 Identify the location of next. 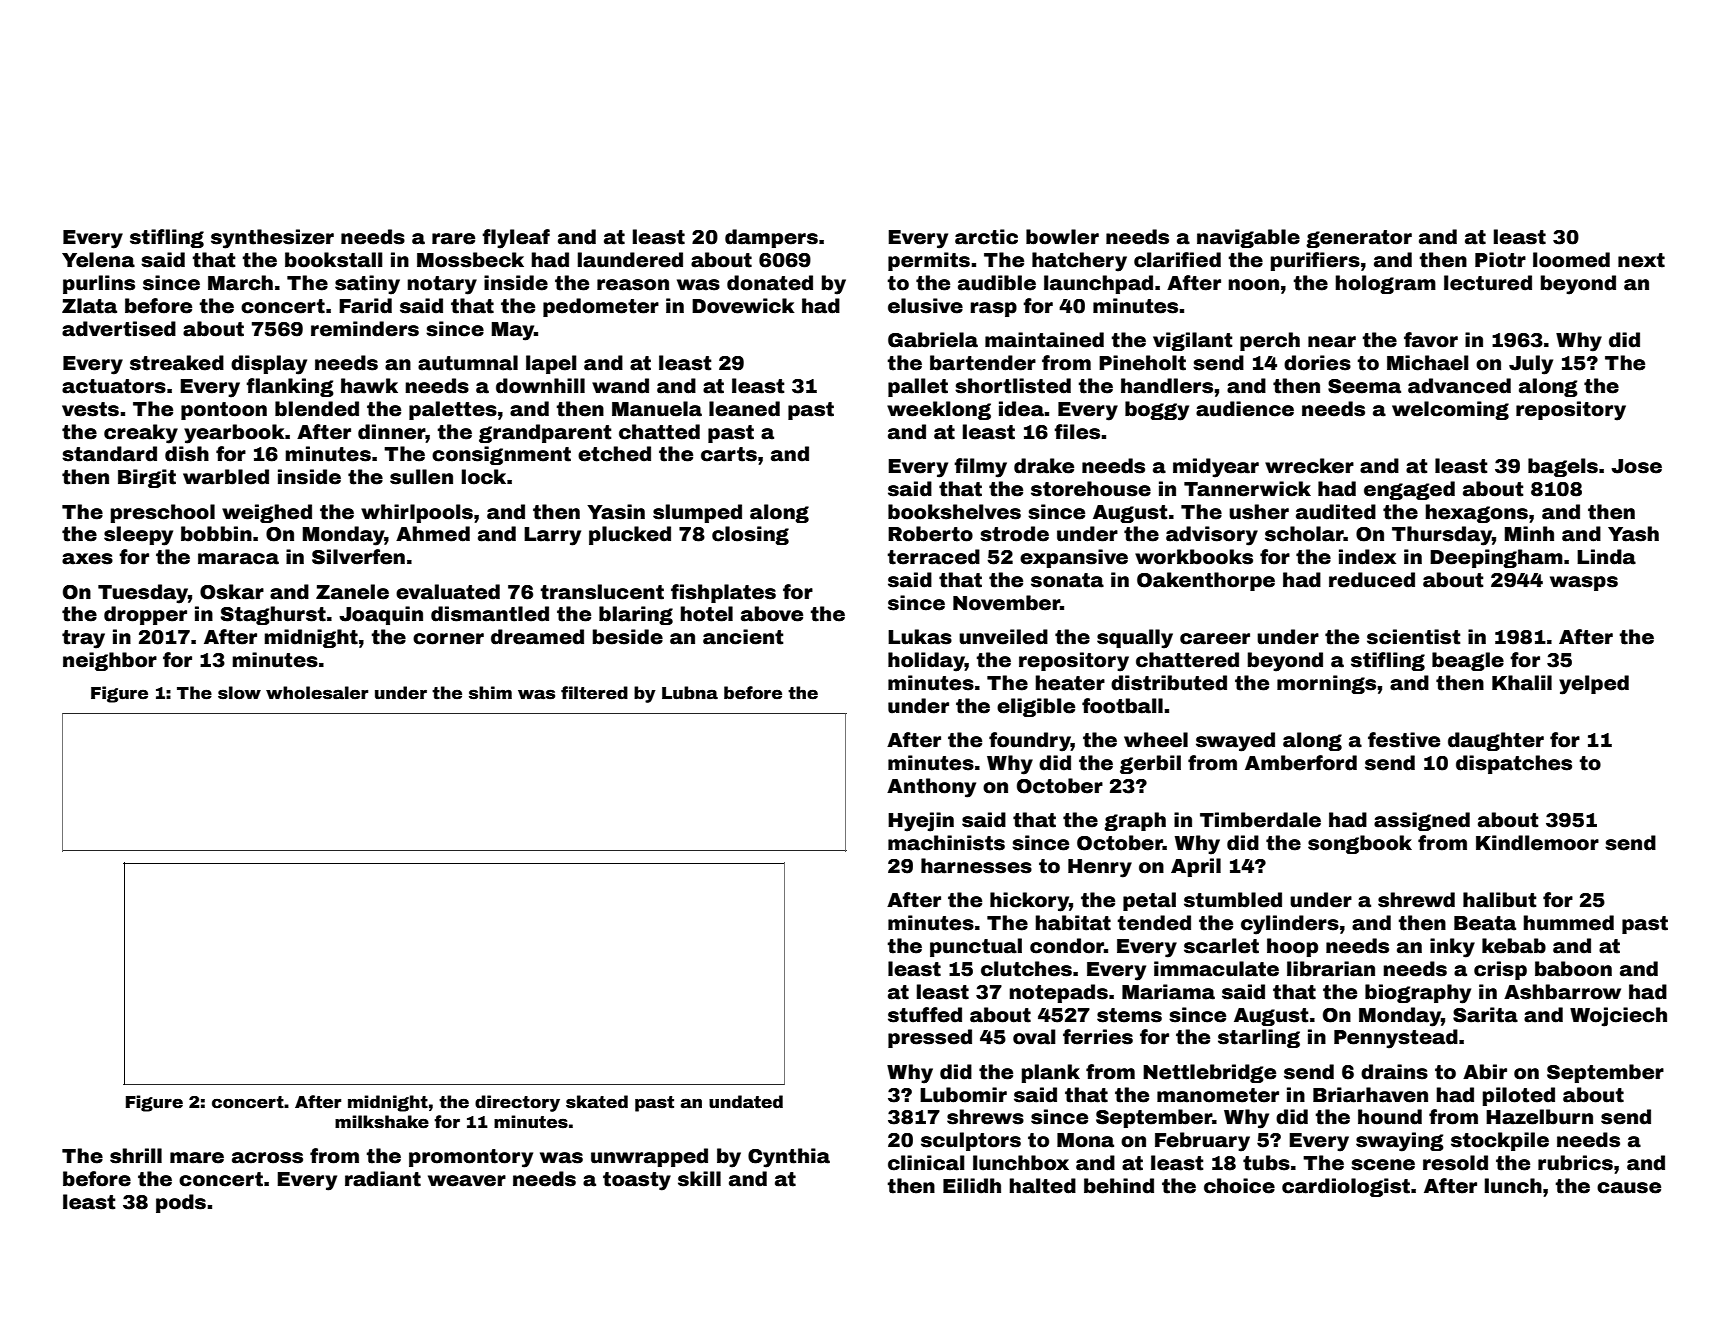
(1641, 260).
